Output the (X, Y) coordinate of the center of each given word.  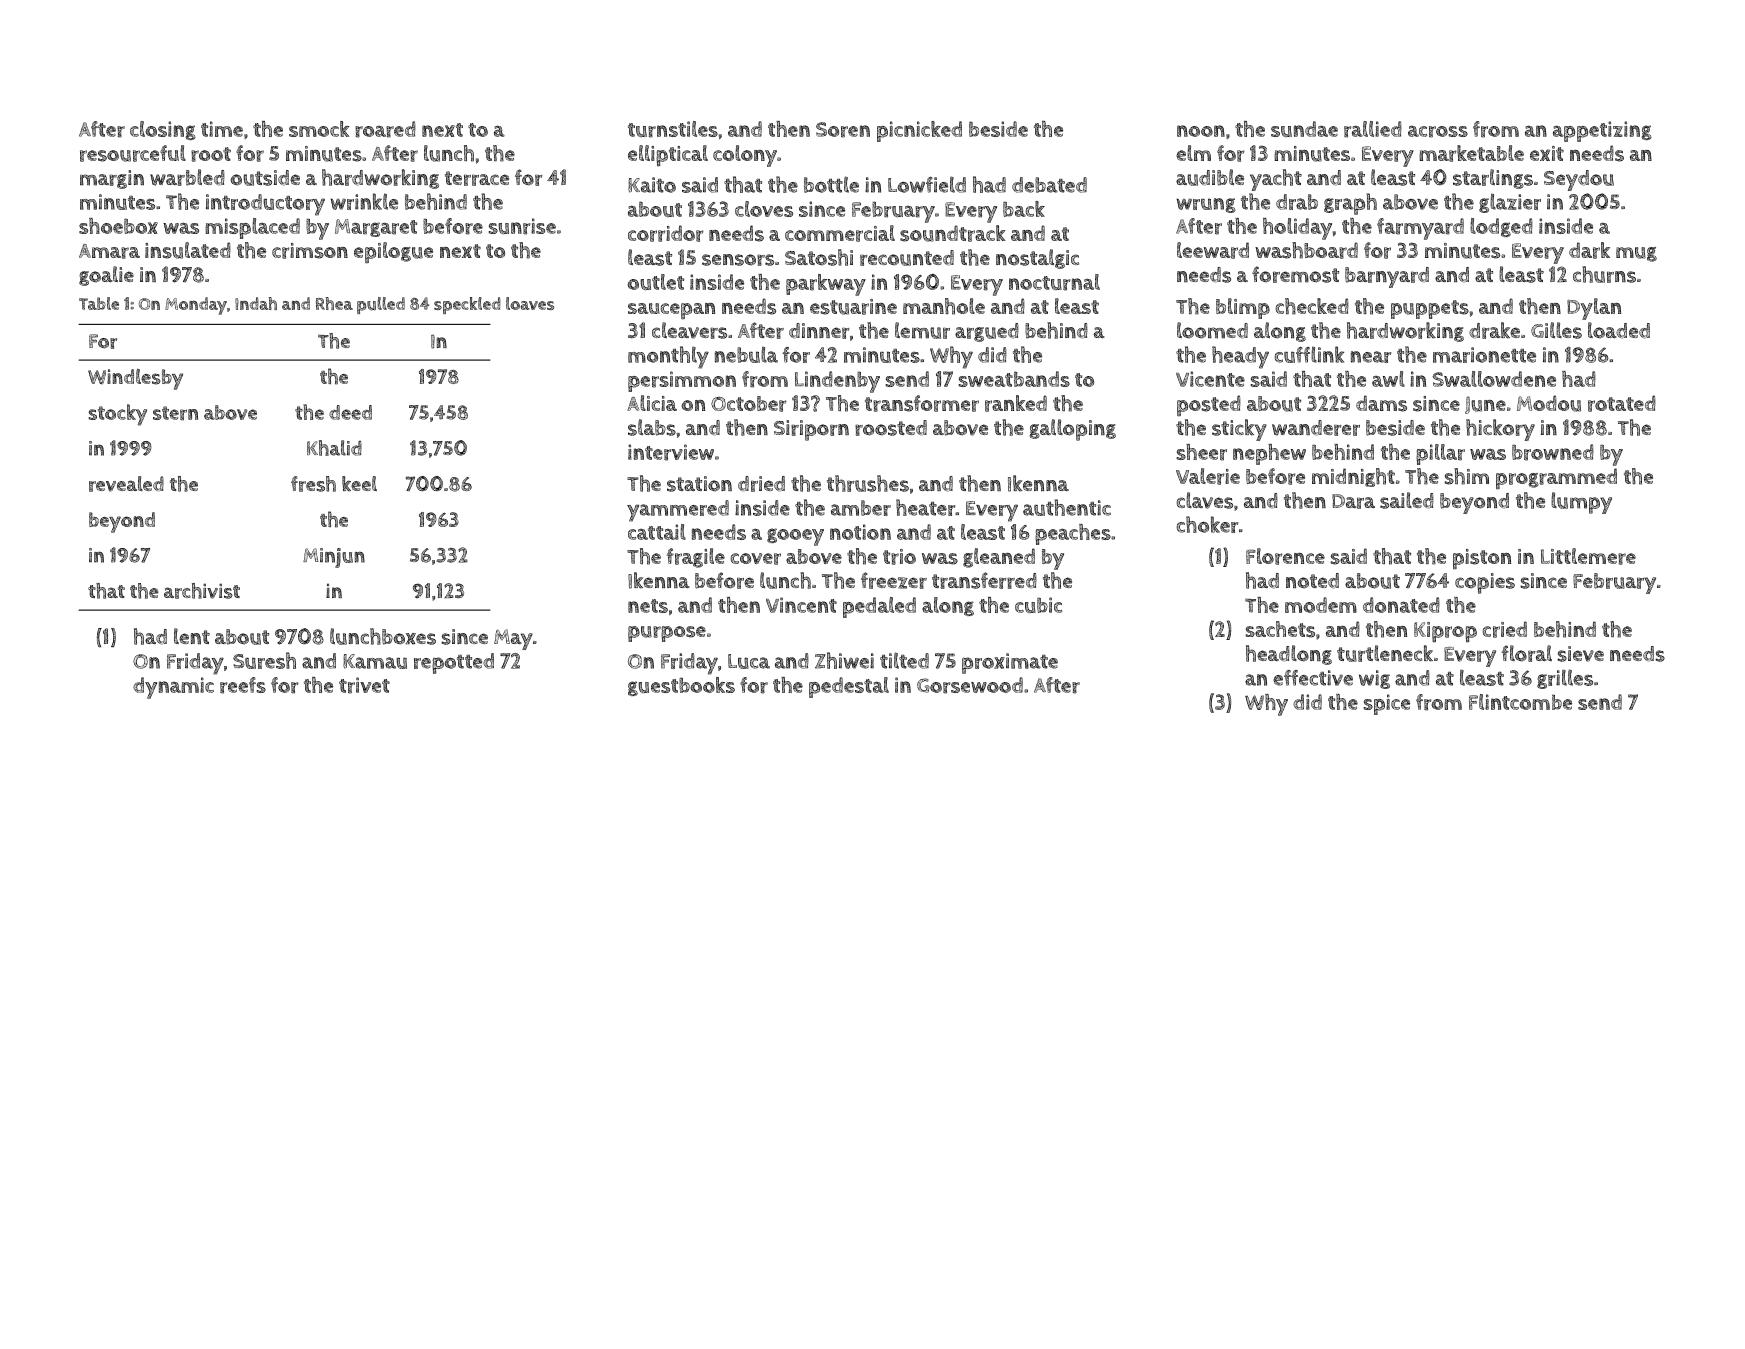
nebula (746, 354)
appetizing (1602, 131)
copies (1485, 583)
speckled (467, 305)
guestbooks (681, 686)
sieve (1580, 654)
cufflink (1309, 354)
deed (350, 412)
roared (385, 129)
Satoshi (819, 257)
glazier (1510, 203)
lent (192, 636)
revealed (126, 484)
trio (899, 557)
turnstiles (673, 129)
